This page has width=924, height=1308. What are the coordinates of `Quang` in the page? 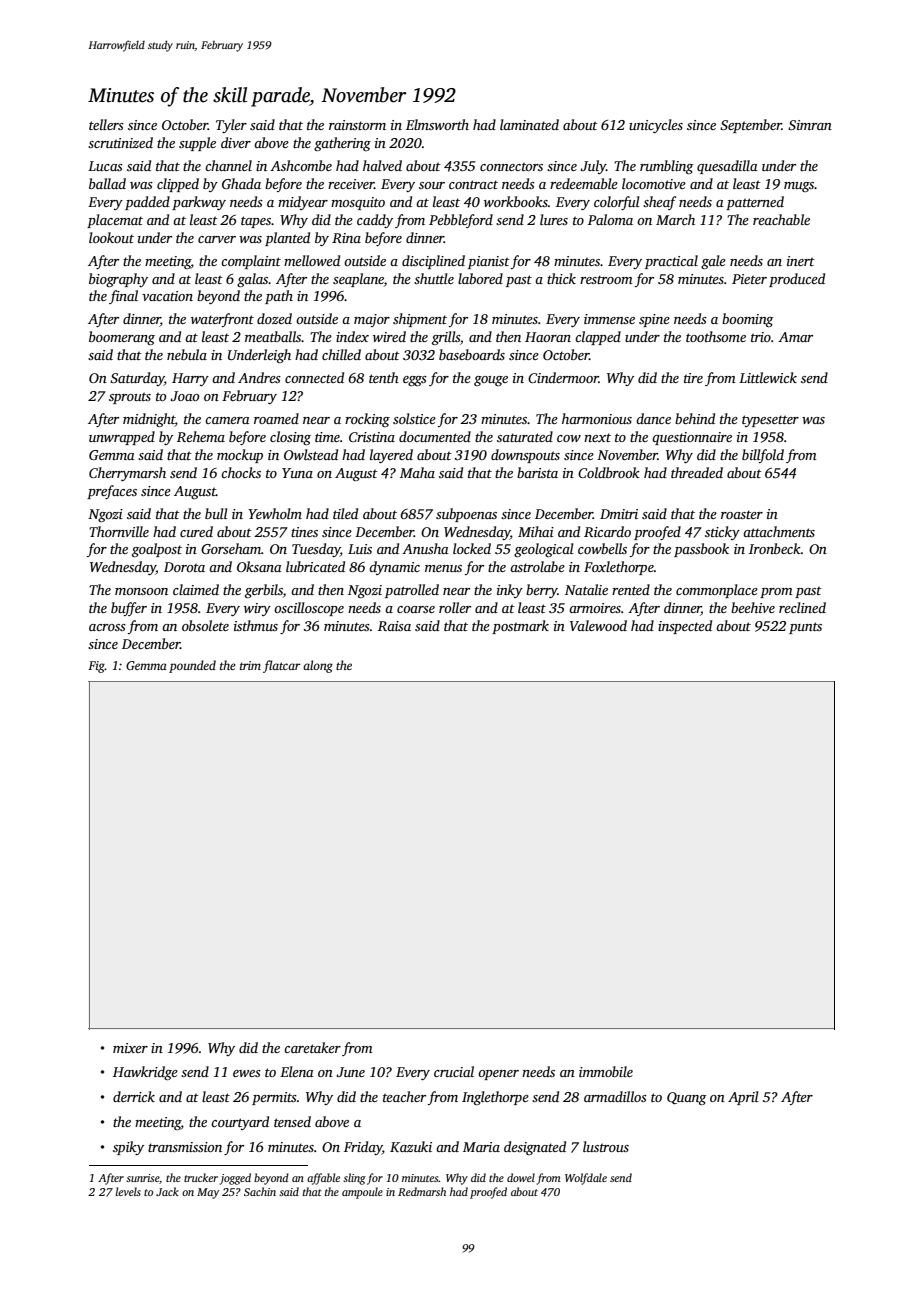 It's located at (686, 1098).
